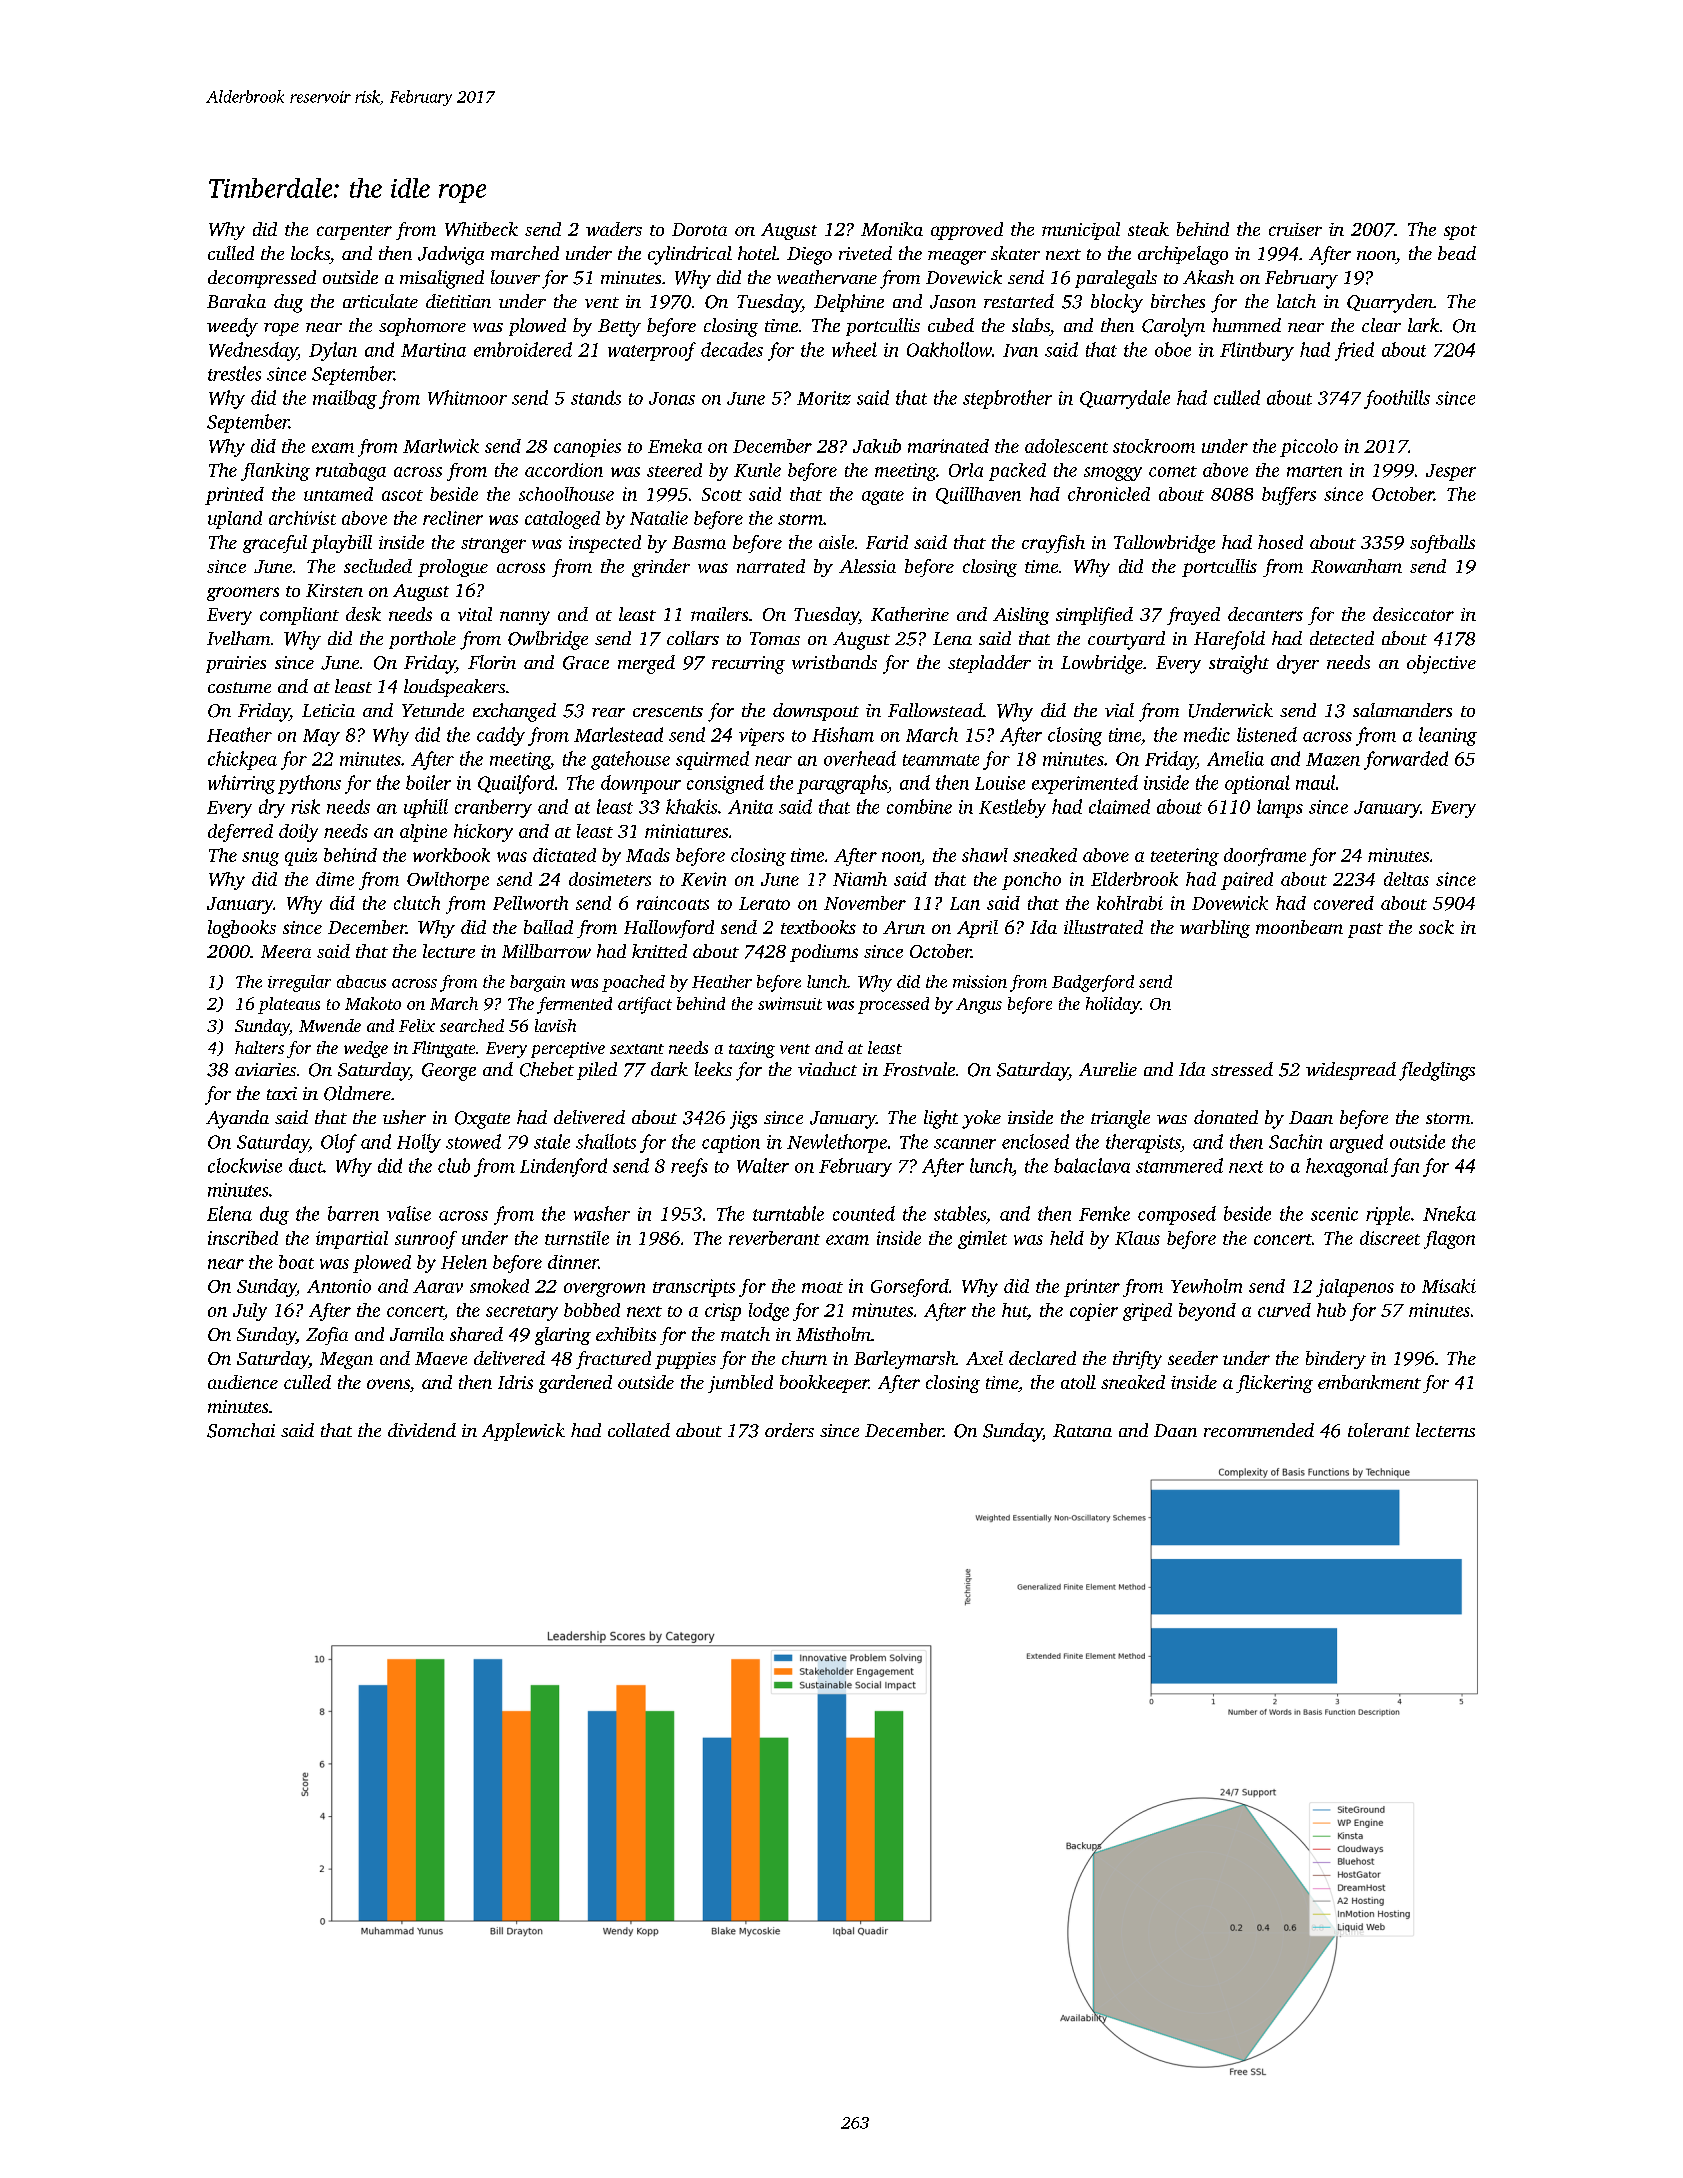  I want to click on Chebet, so click(547, 1069).
